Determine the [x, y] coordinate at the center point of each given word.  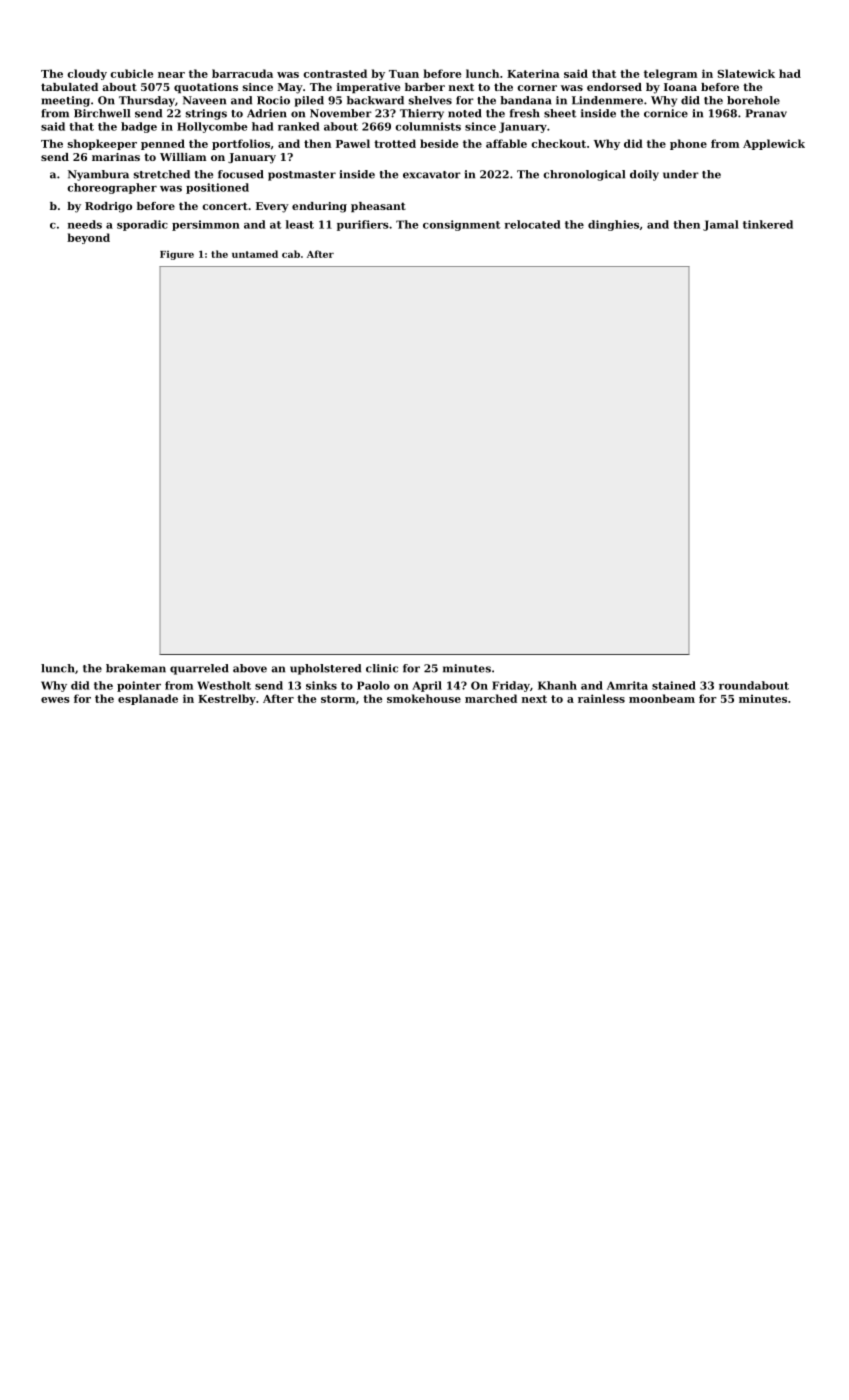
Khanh [557, 685]
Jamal [721, 225]
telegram [670, 74]
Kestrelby [227, 699]
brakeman [136, 668]
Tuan [404, 74]
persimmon [206, 225]
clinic [382, 668]
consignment [462, 225]
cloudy [87, 74]
